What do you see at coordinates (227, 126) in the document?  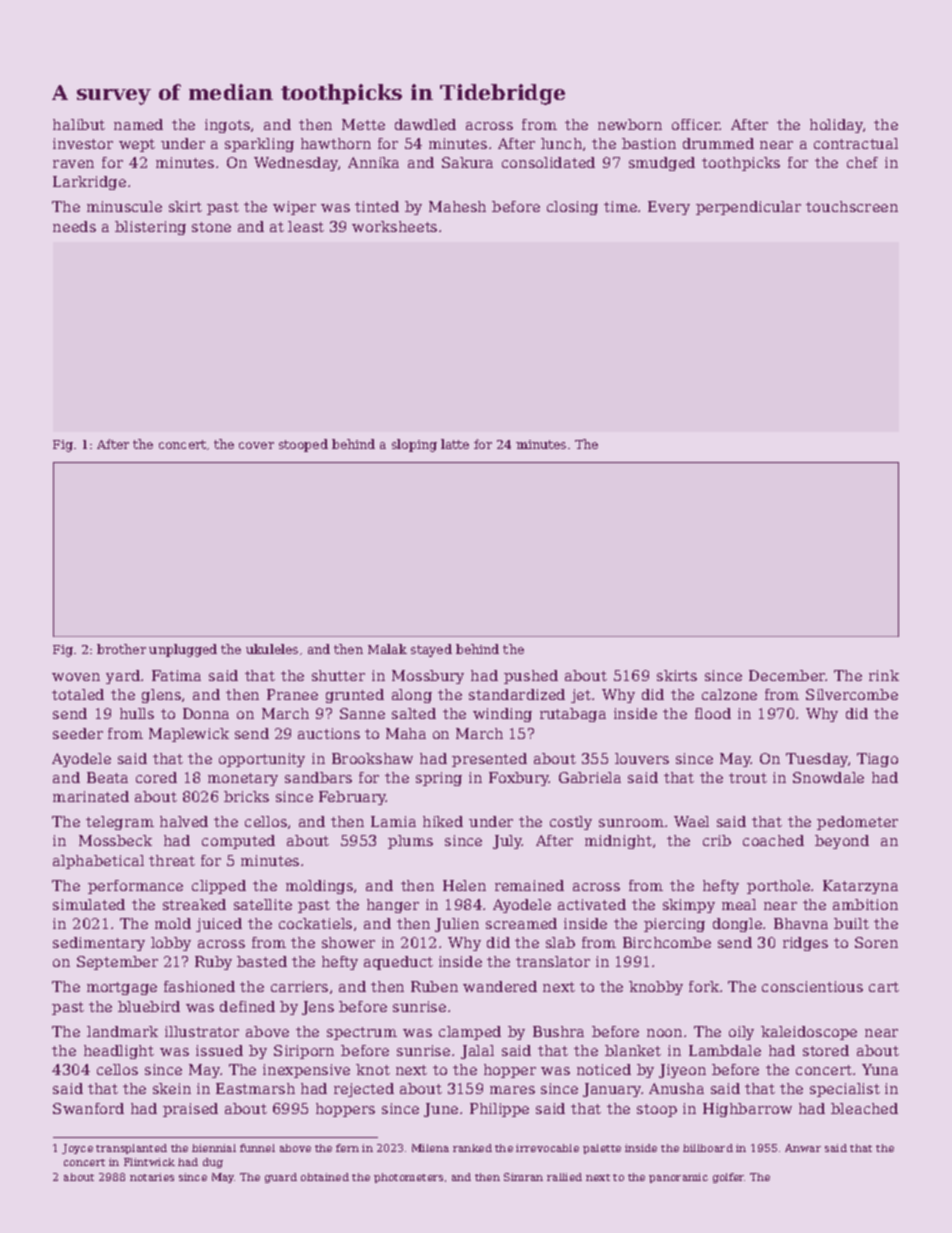 I see `ingots` at bounding box center [227, 126].
